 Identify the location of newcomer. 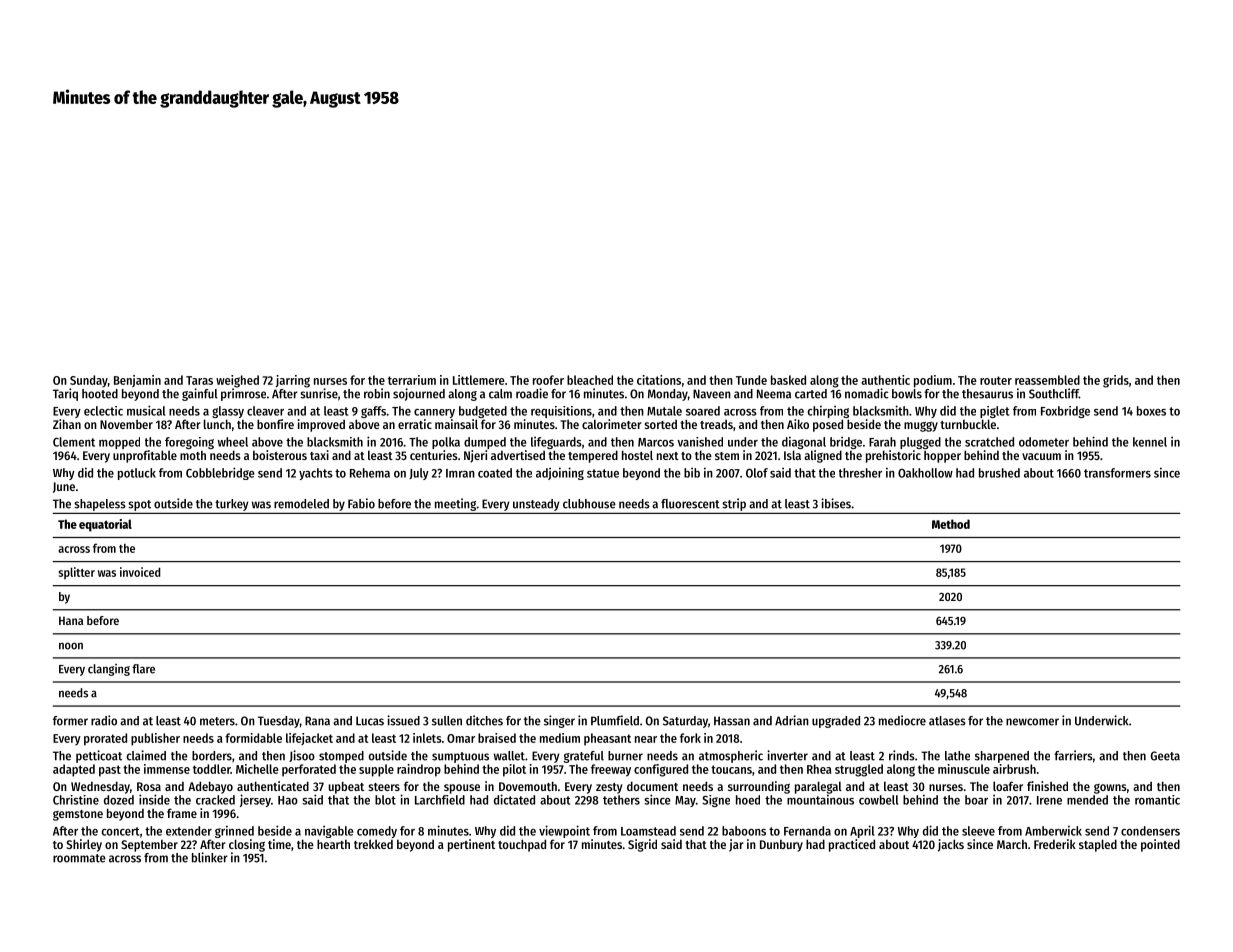
(1032, 722).
